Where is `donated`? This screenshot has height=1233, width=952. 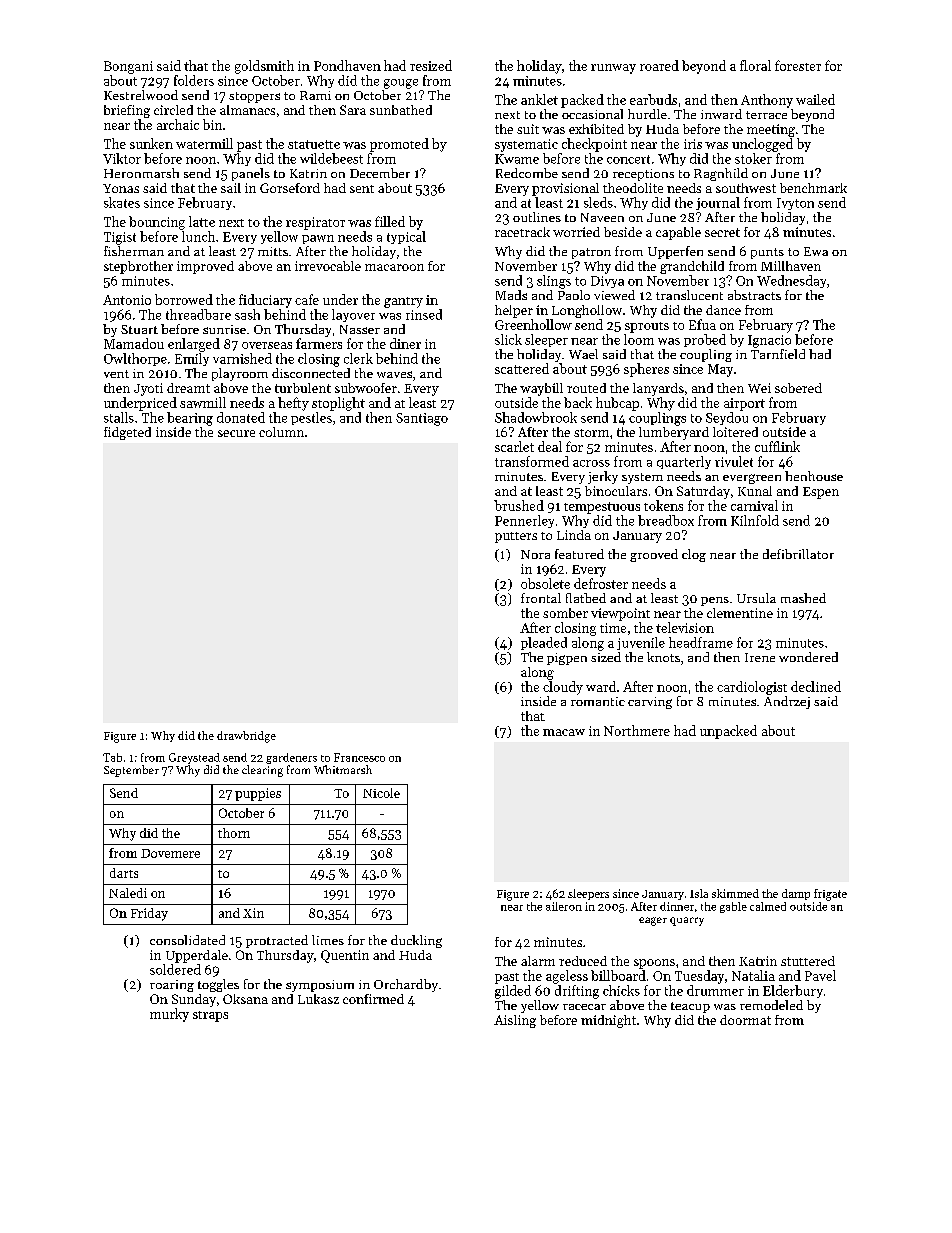
donated is located at coordinates (241, 417).
